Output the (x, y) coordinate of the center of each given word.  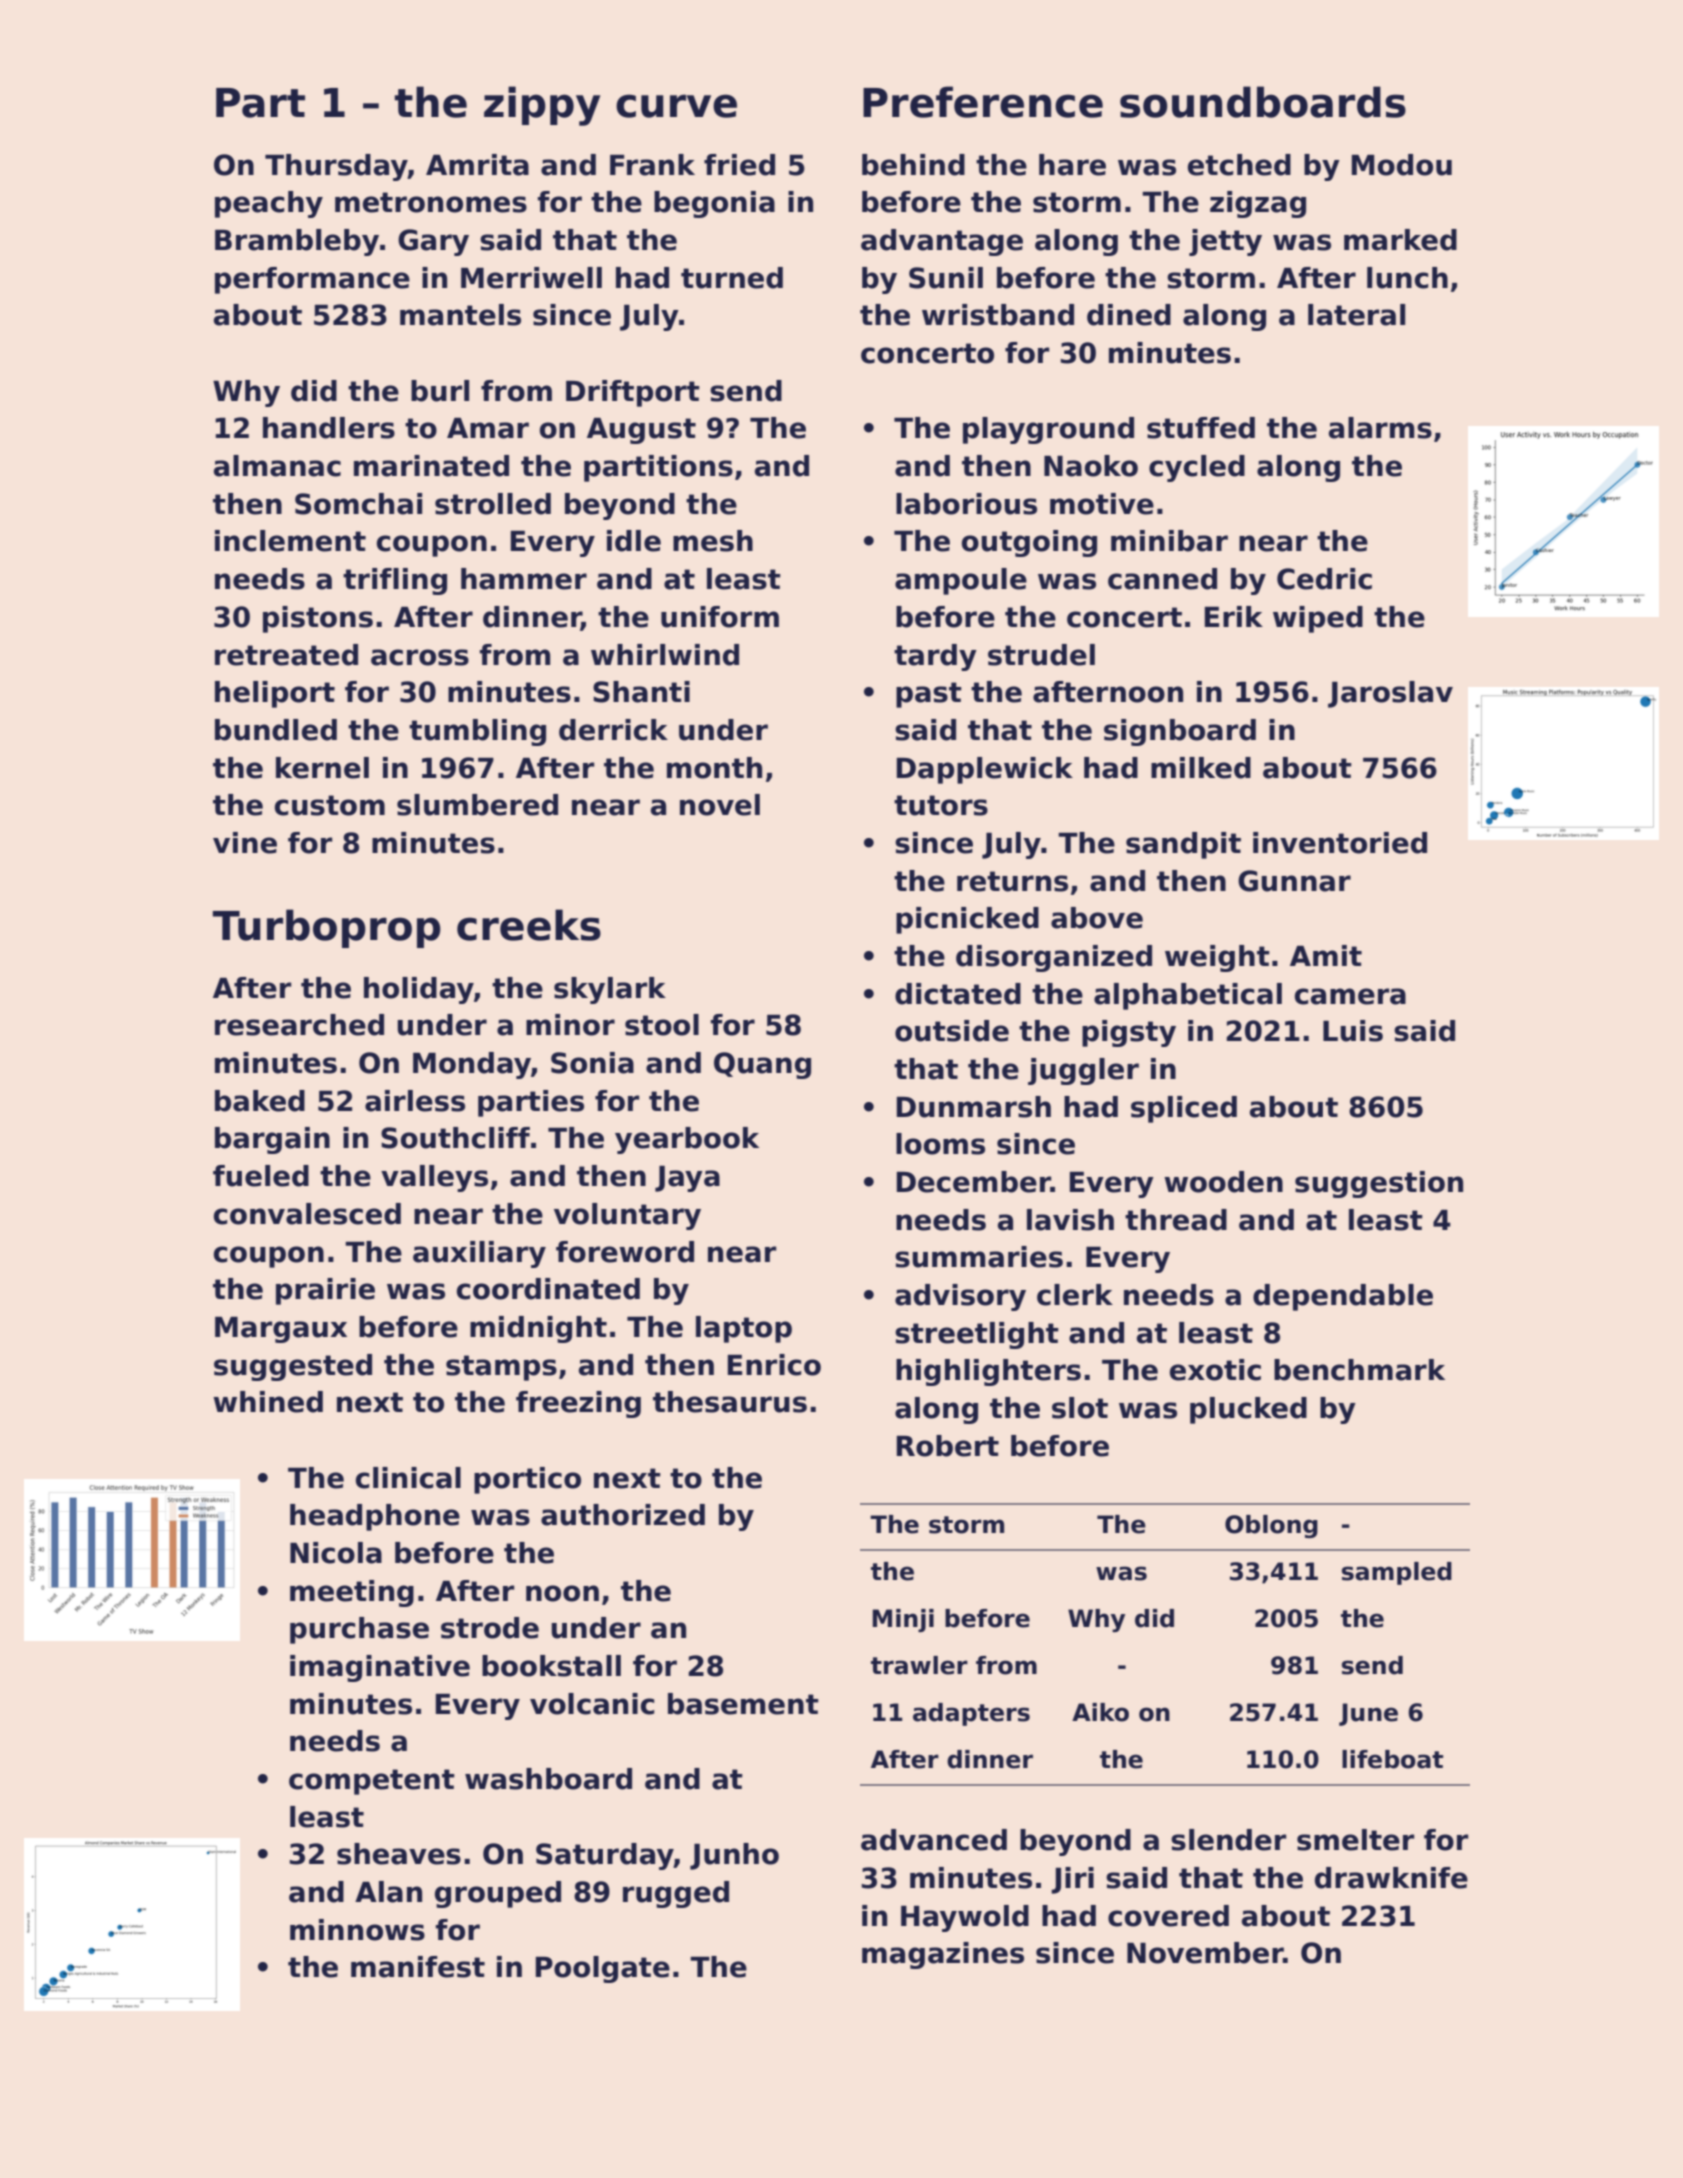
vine (245, 843)
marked (1400, 240)
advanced (934, 1840)
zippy (542, 106)
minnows (357, 1930)
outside (952, 1031)
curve (676, 106)
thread (1176, 1220)
